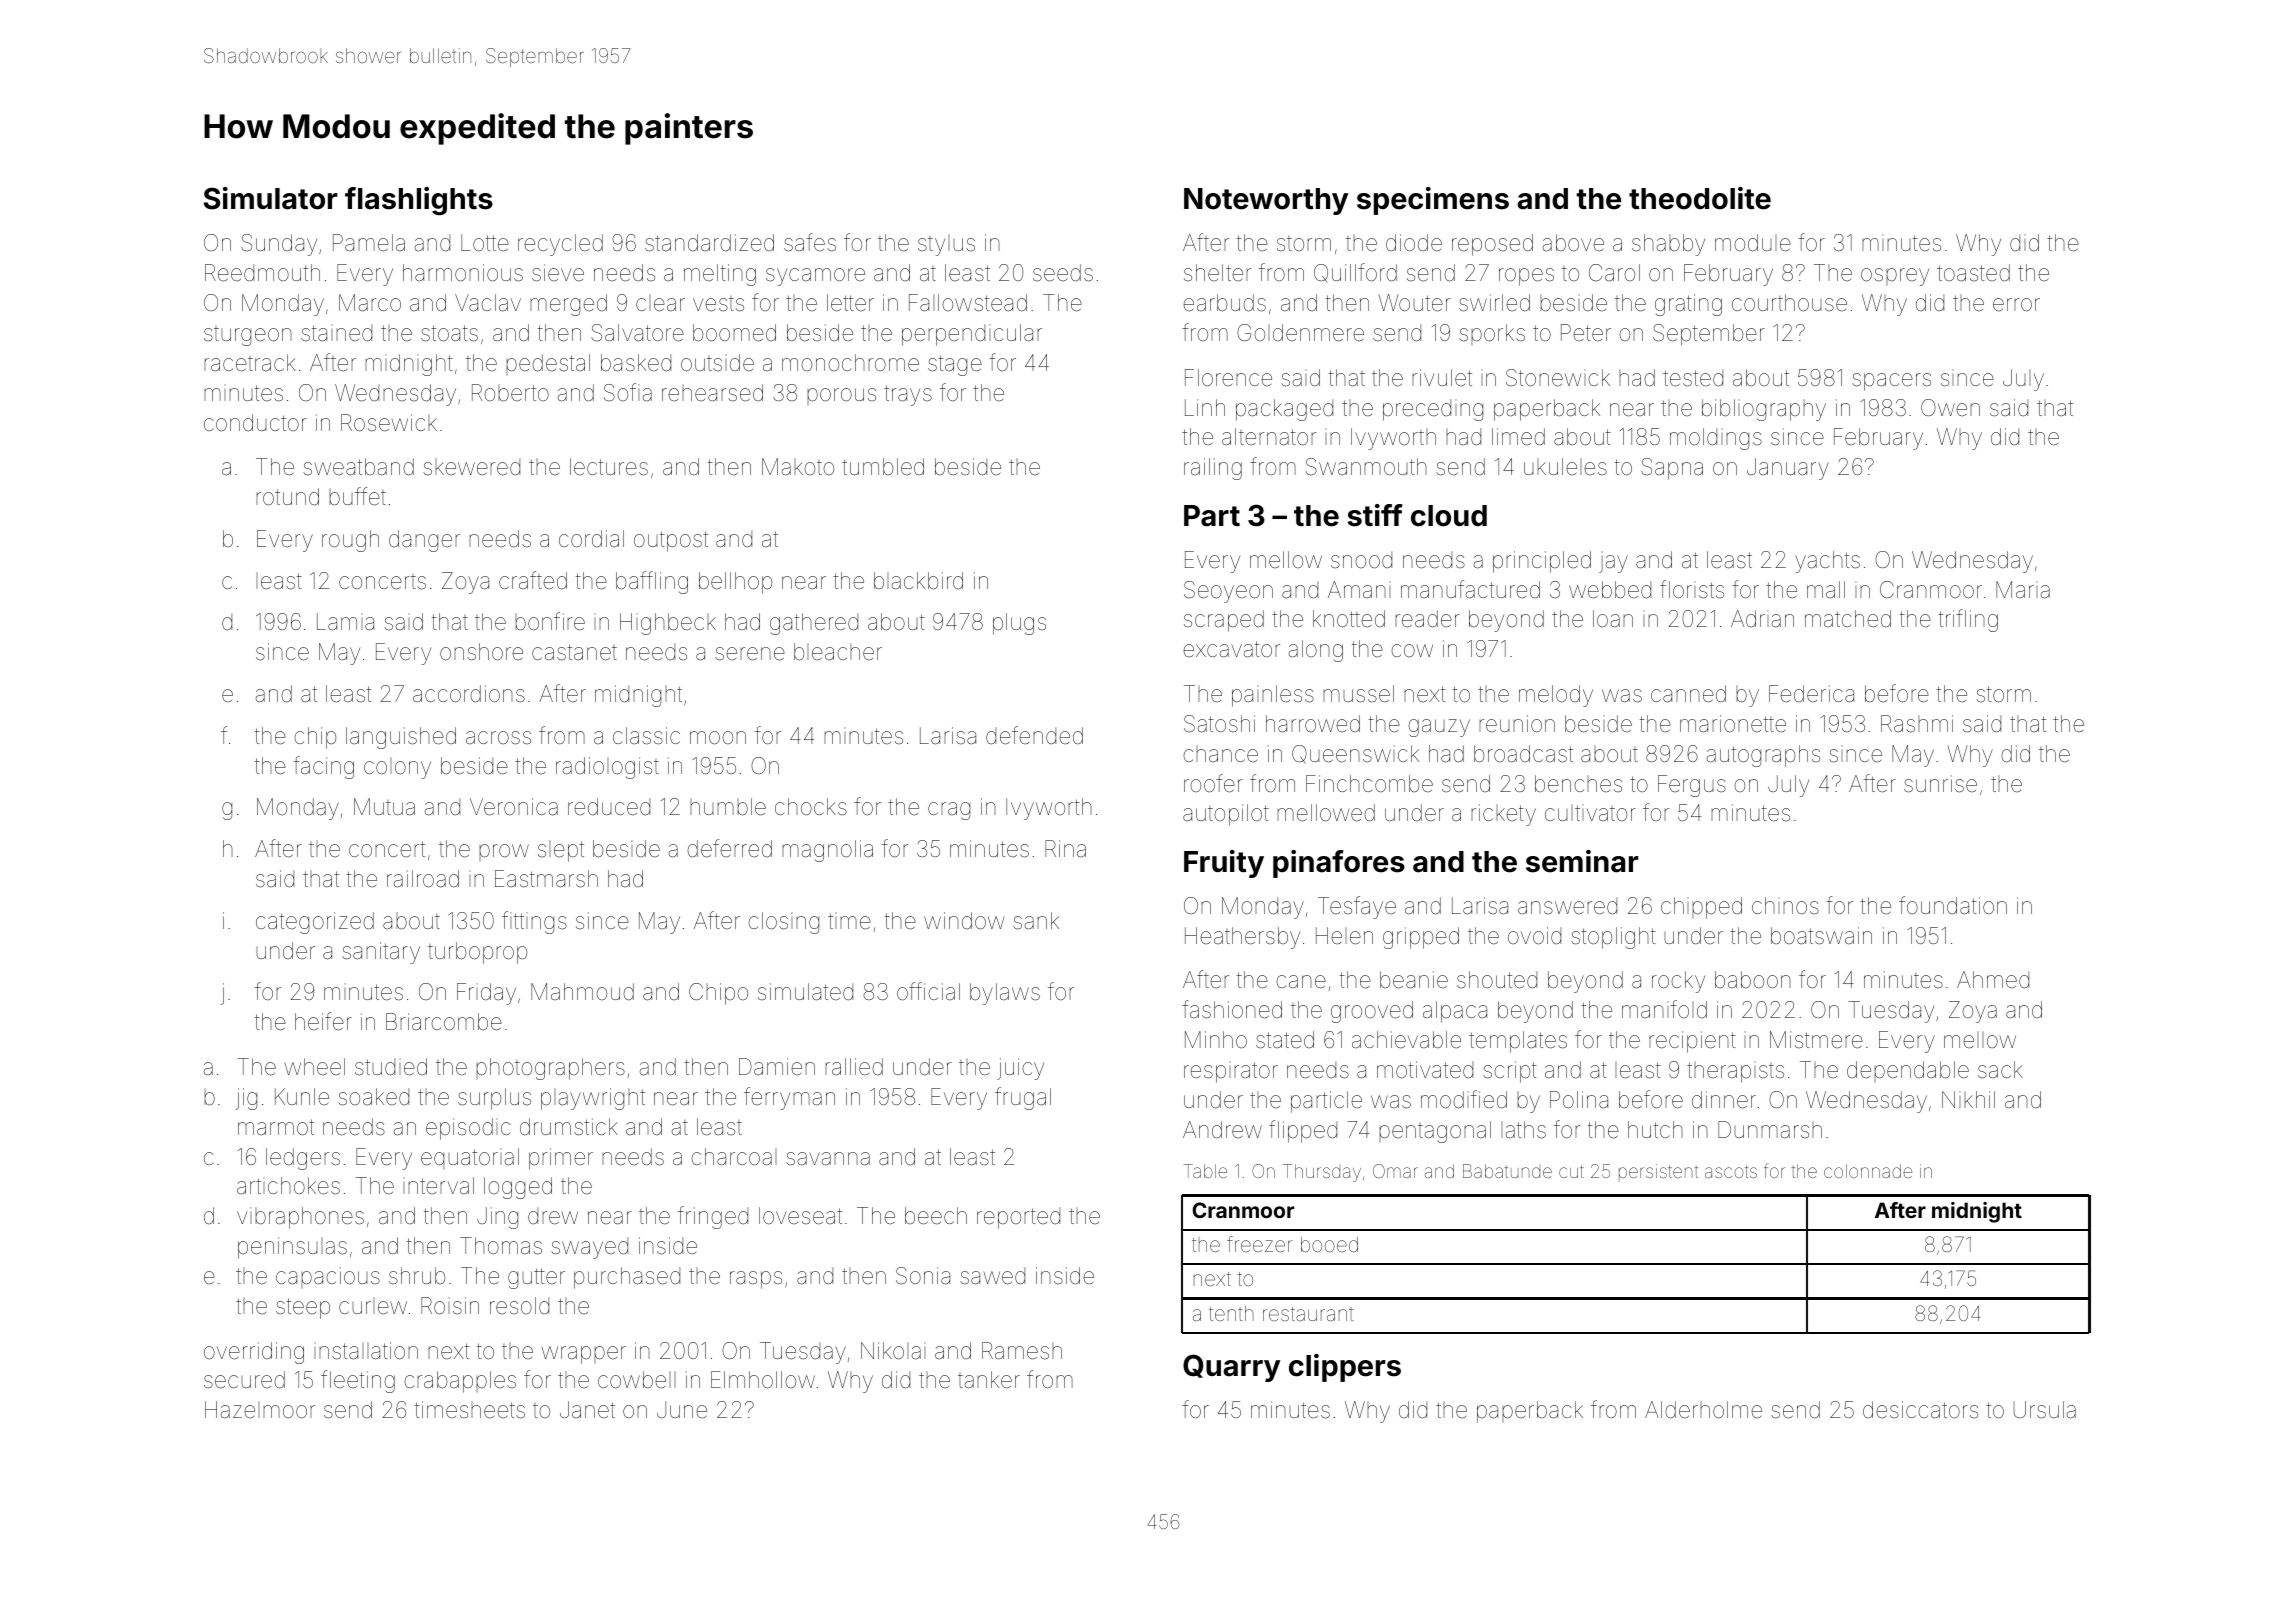  What do you see at coordinates (569, 1127) in the document?
I see `drumstick` at bounding box center [569, 1127].
